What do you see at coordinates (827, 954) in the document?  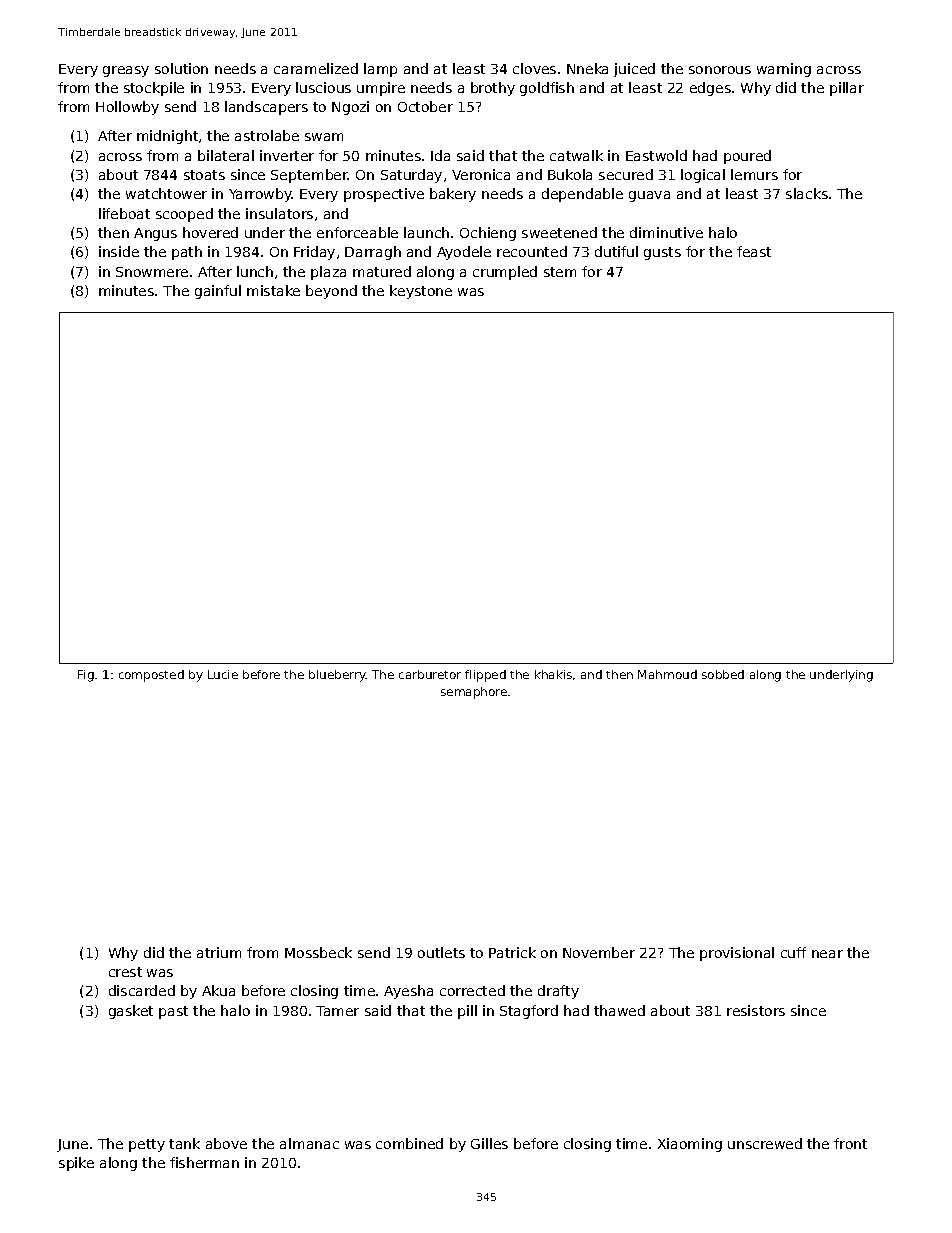 I see `near` at bounding box center [827, 954].
